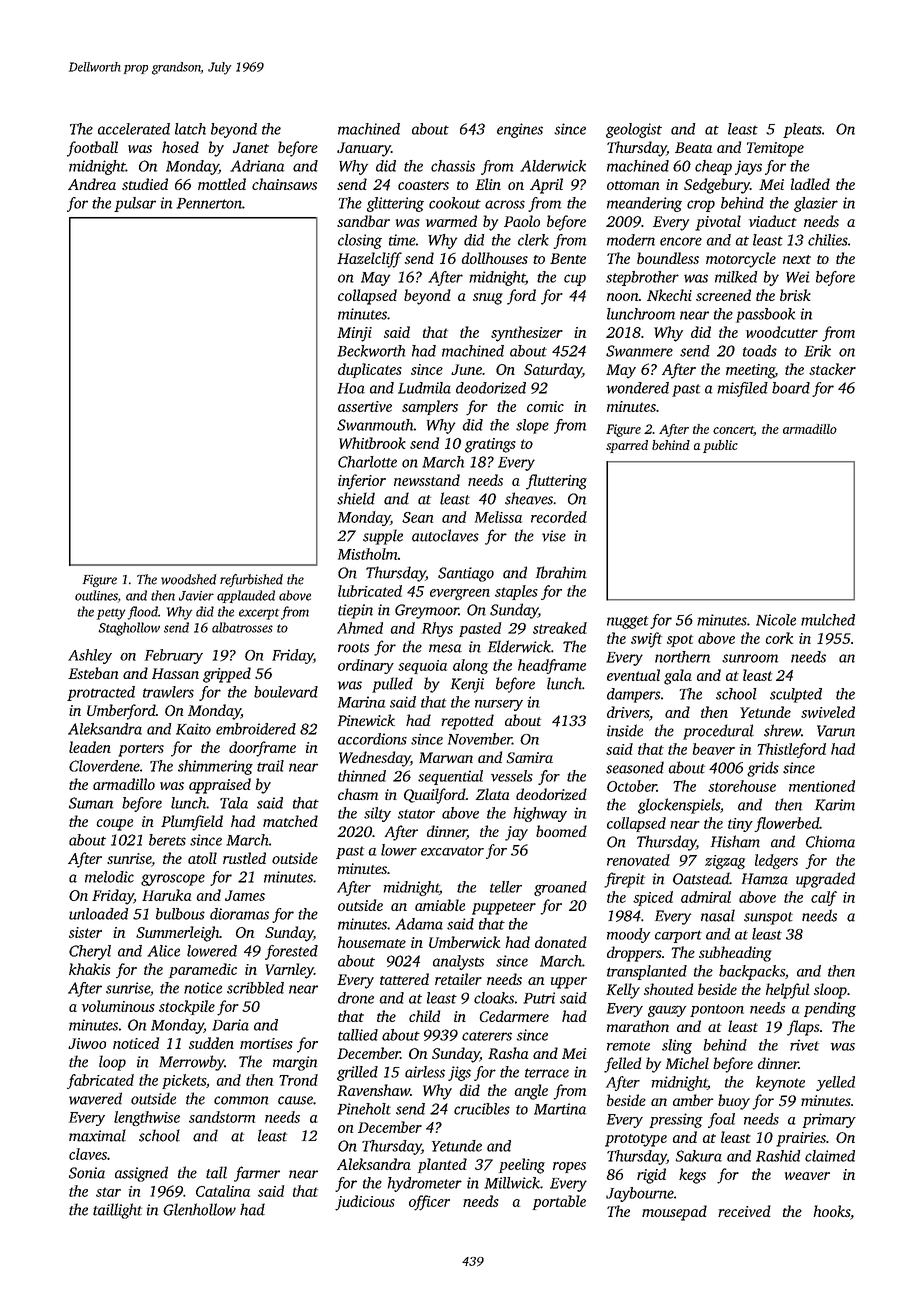 The image size is (924, 1308). I want to click on Glenhollow, so click(199, 1209).
